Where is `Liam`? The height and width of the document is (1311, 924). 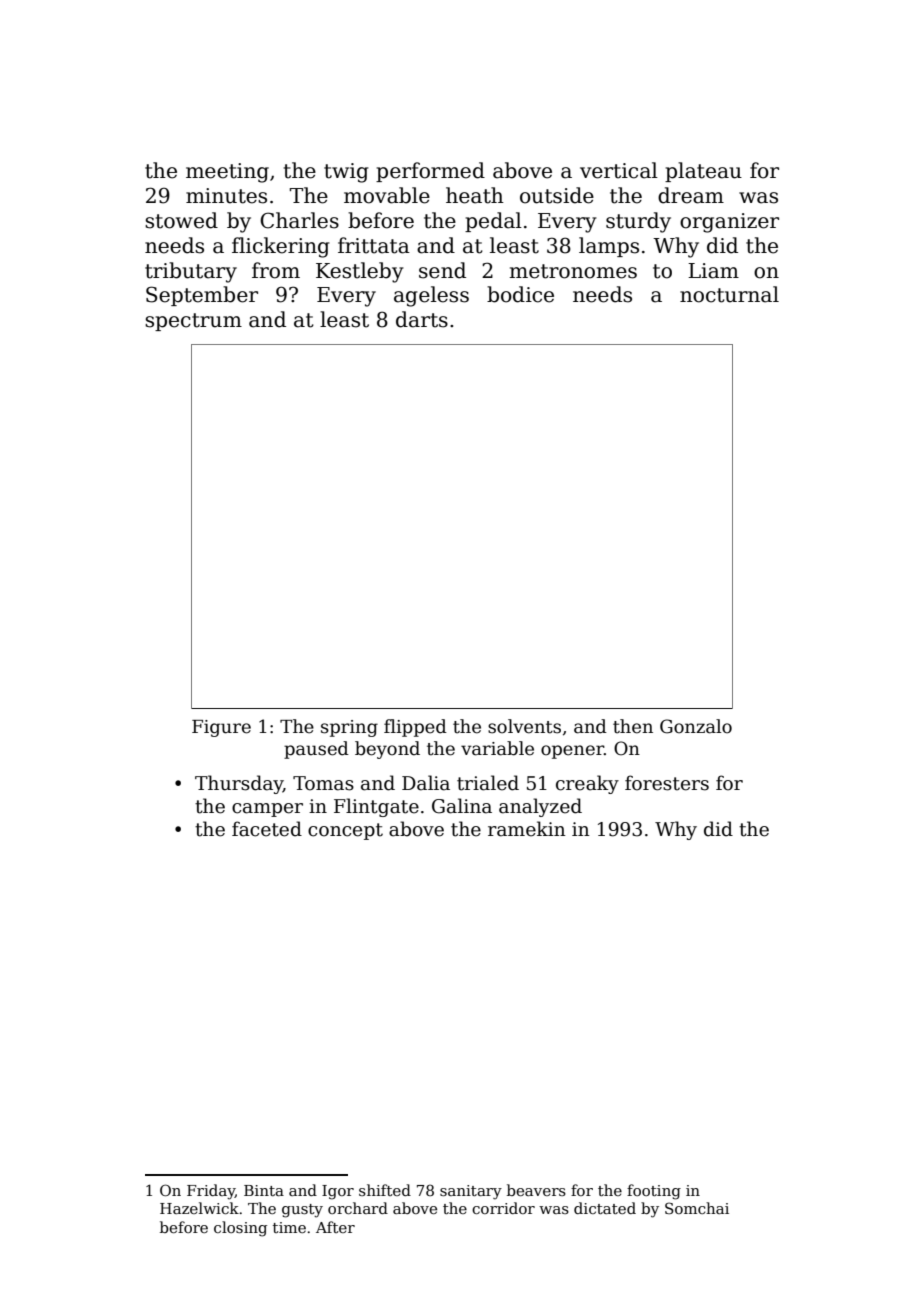 Liam is located at coordinates (713, 271).
